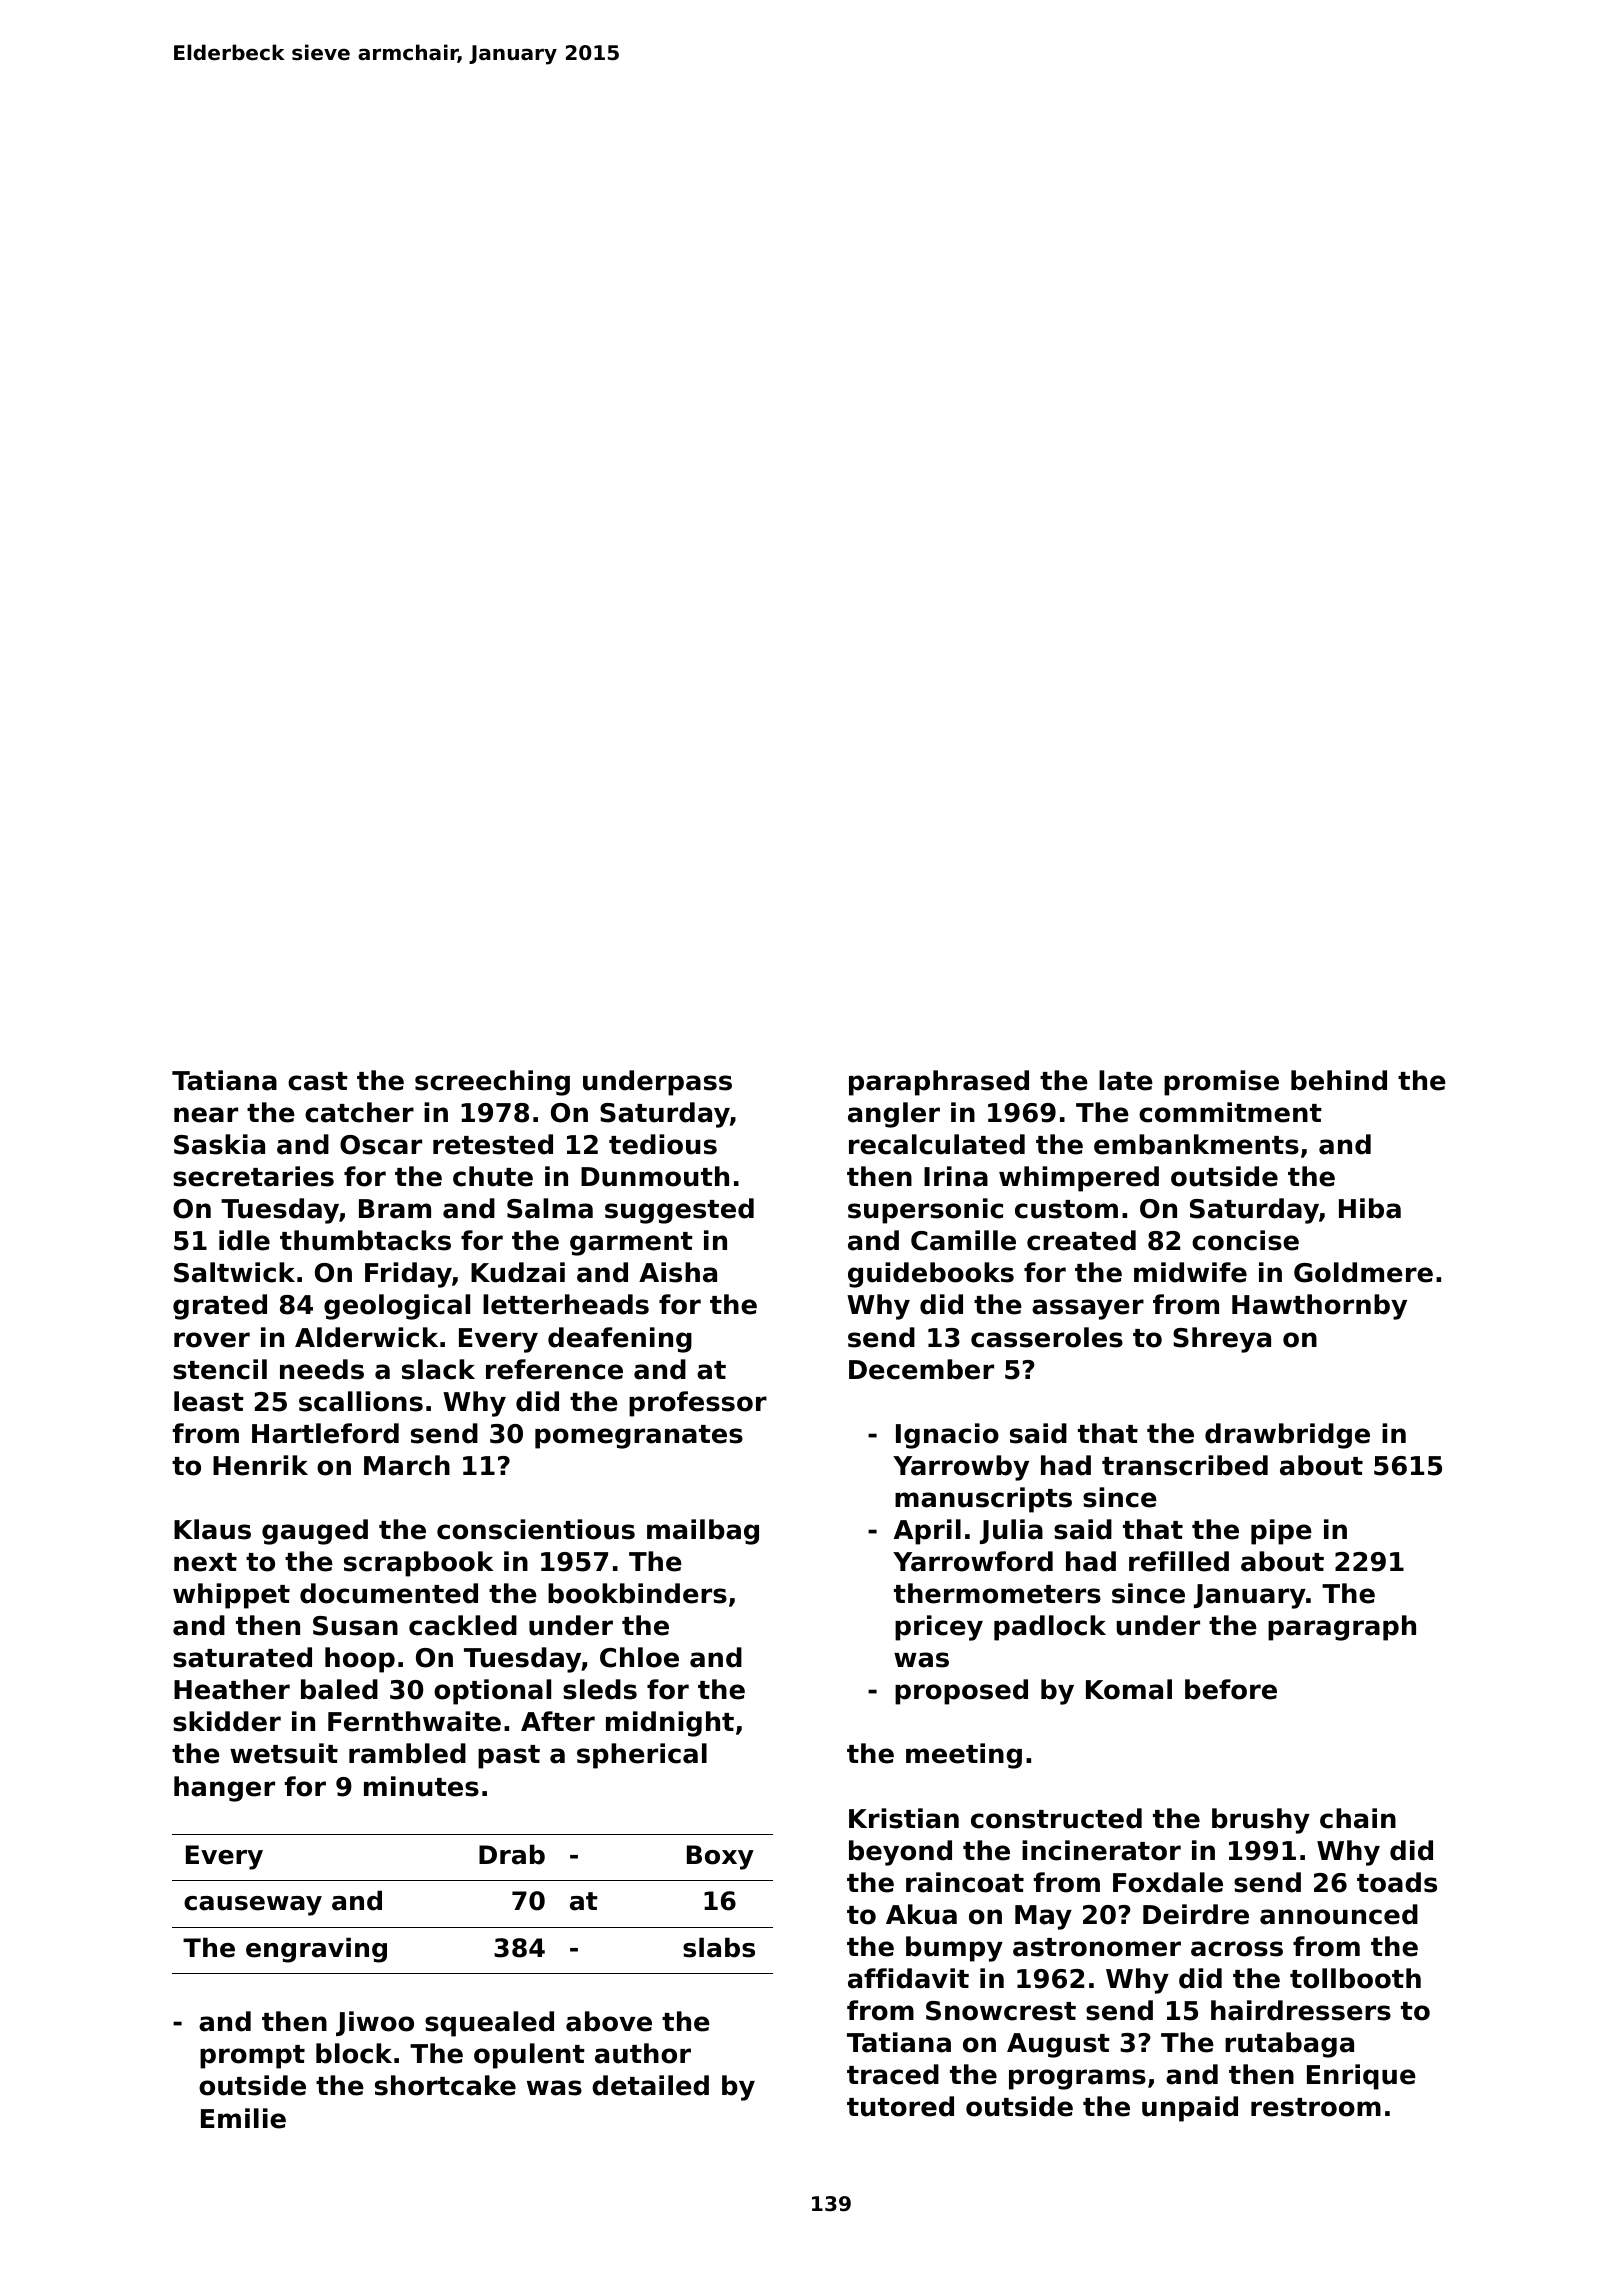 The height and width of the screenshot is (2292, 1620). I want to click on thumbtacks, so click(365, 1240).
